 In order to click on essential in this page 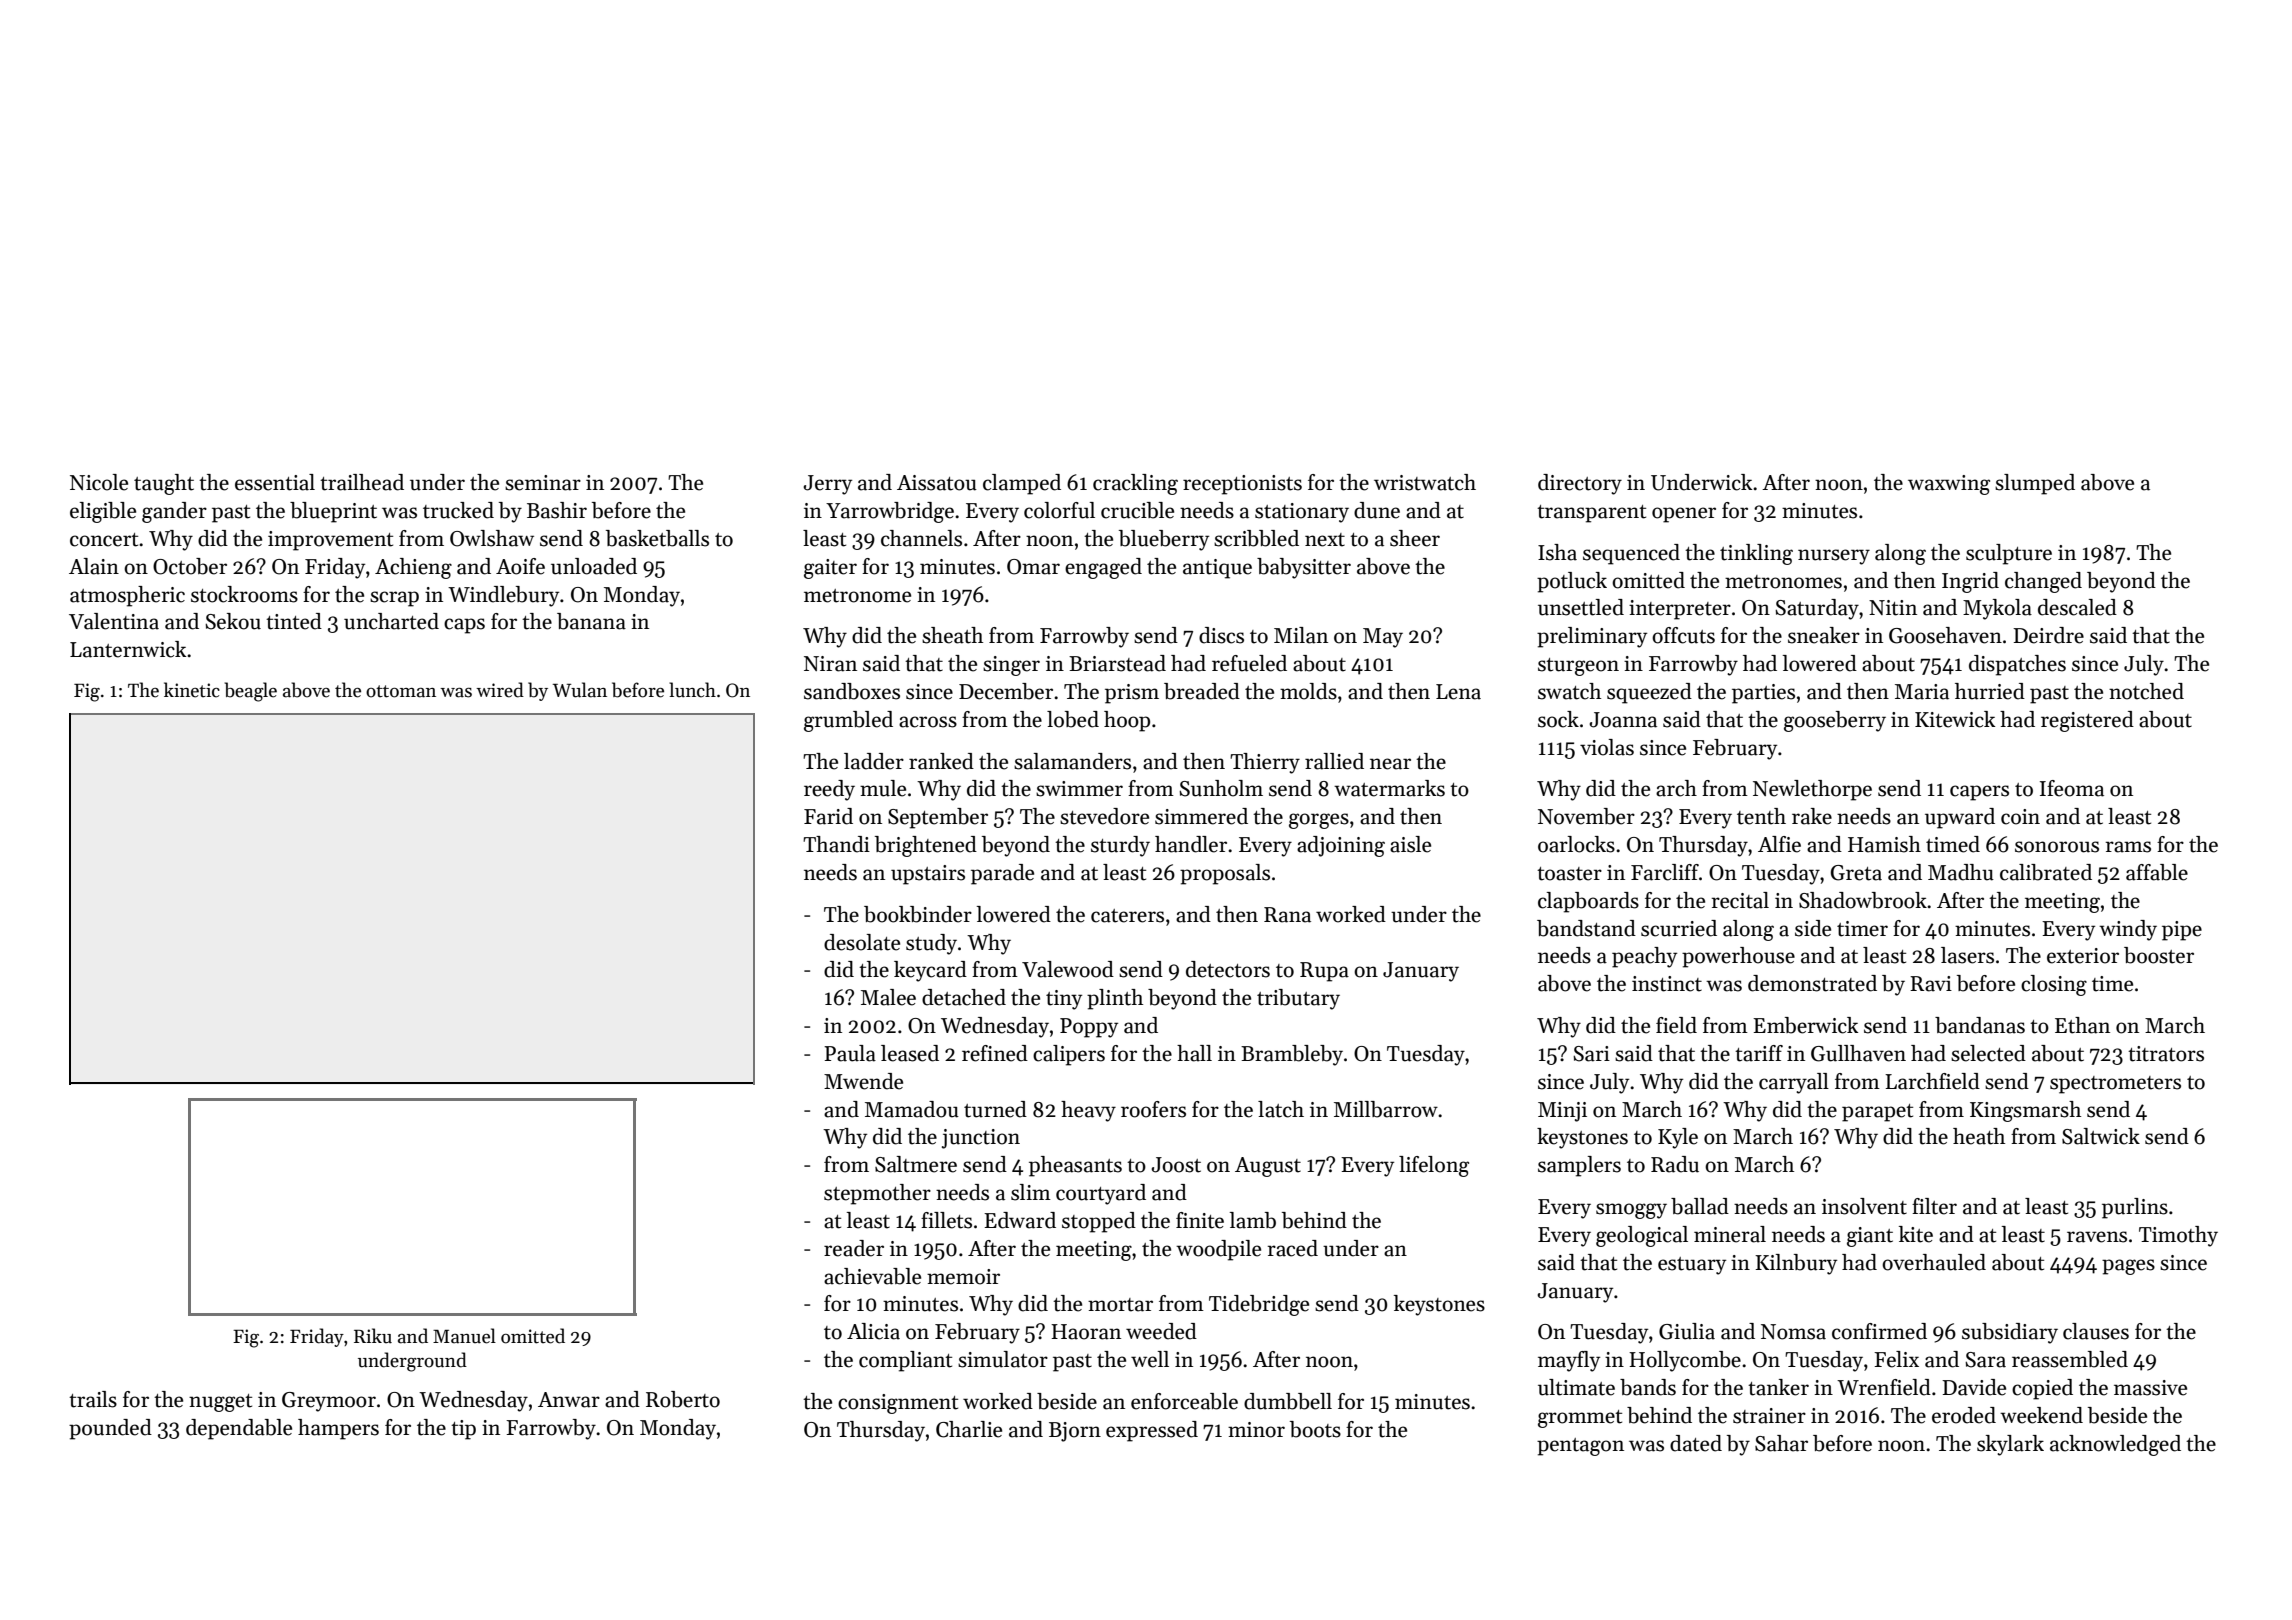, I will do `click(275, 482)`.
